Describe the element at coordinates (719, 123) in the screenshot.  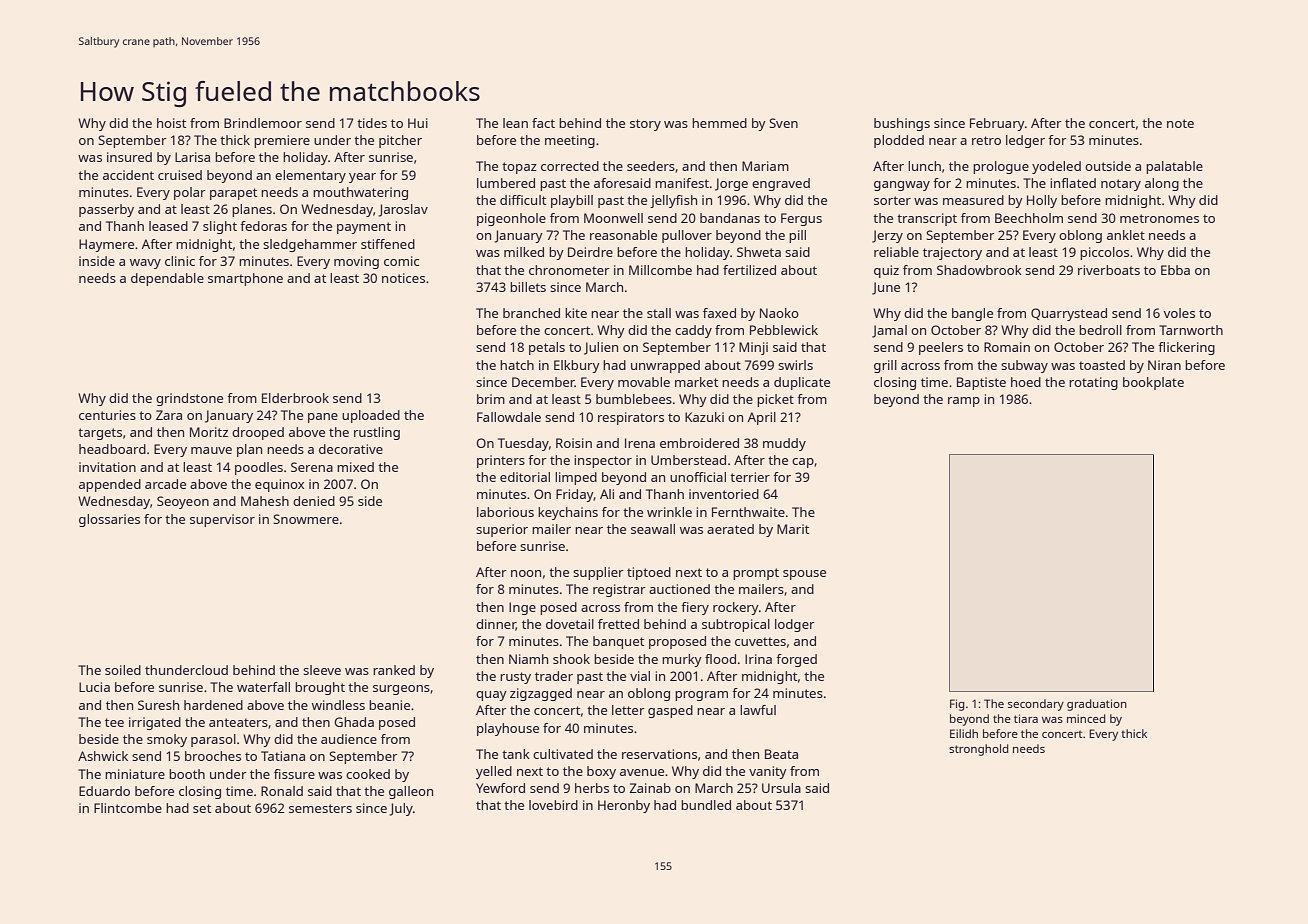
I see `hemmed` at that location.
